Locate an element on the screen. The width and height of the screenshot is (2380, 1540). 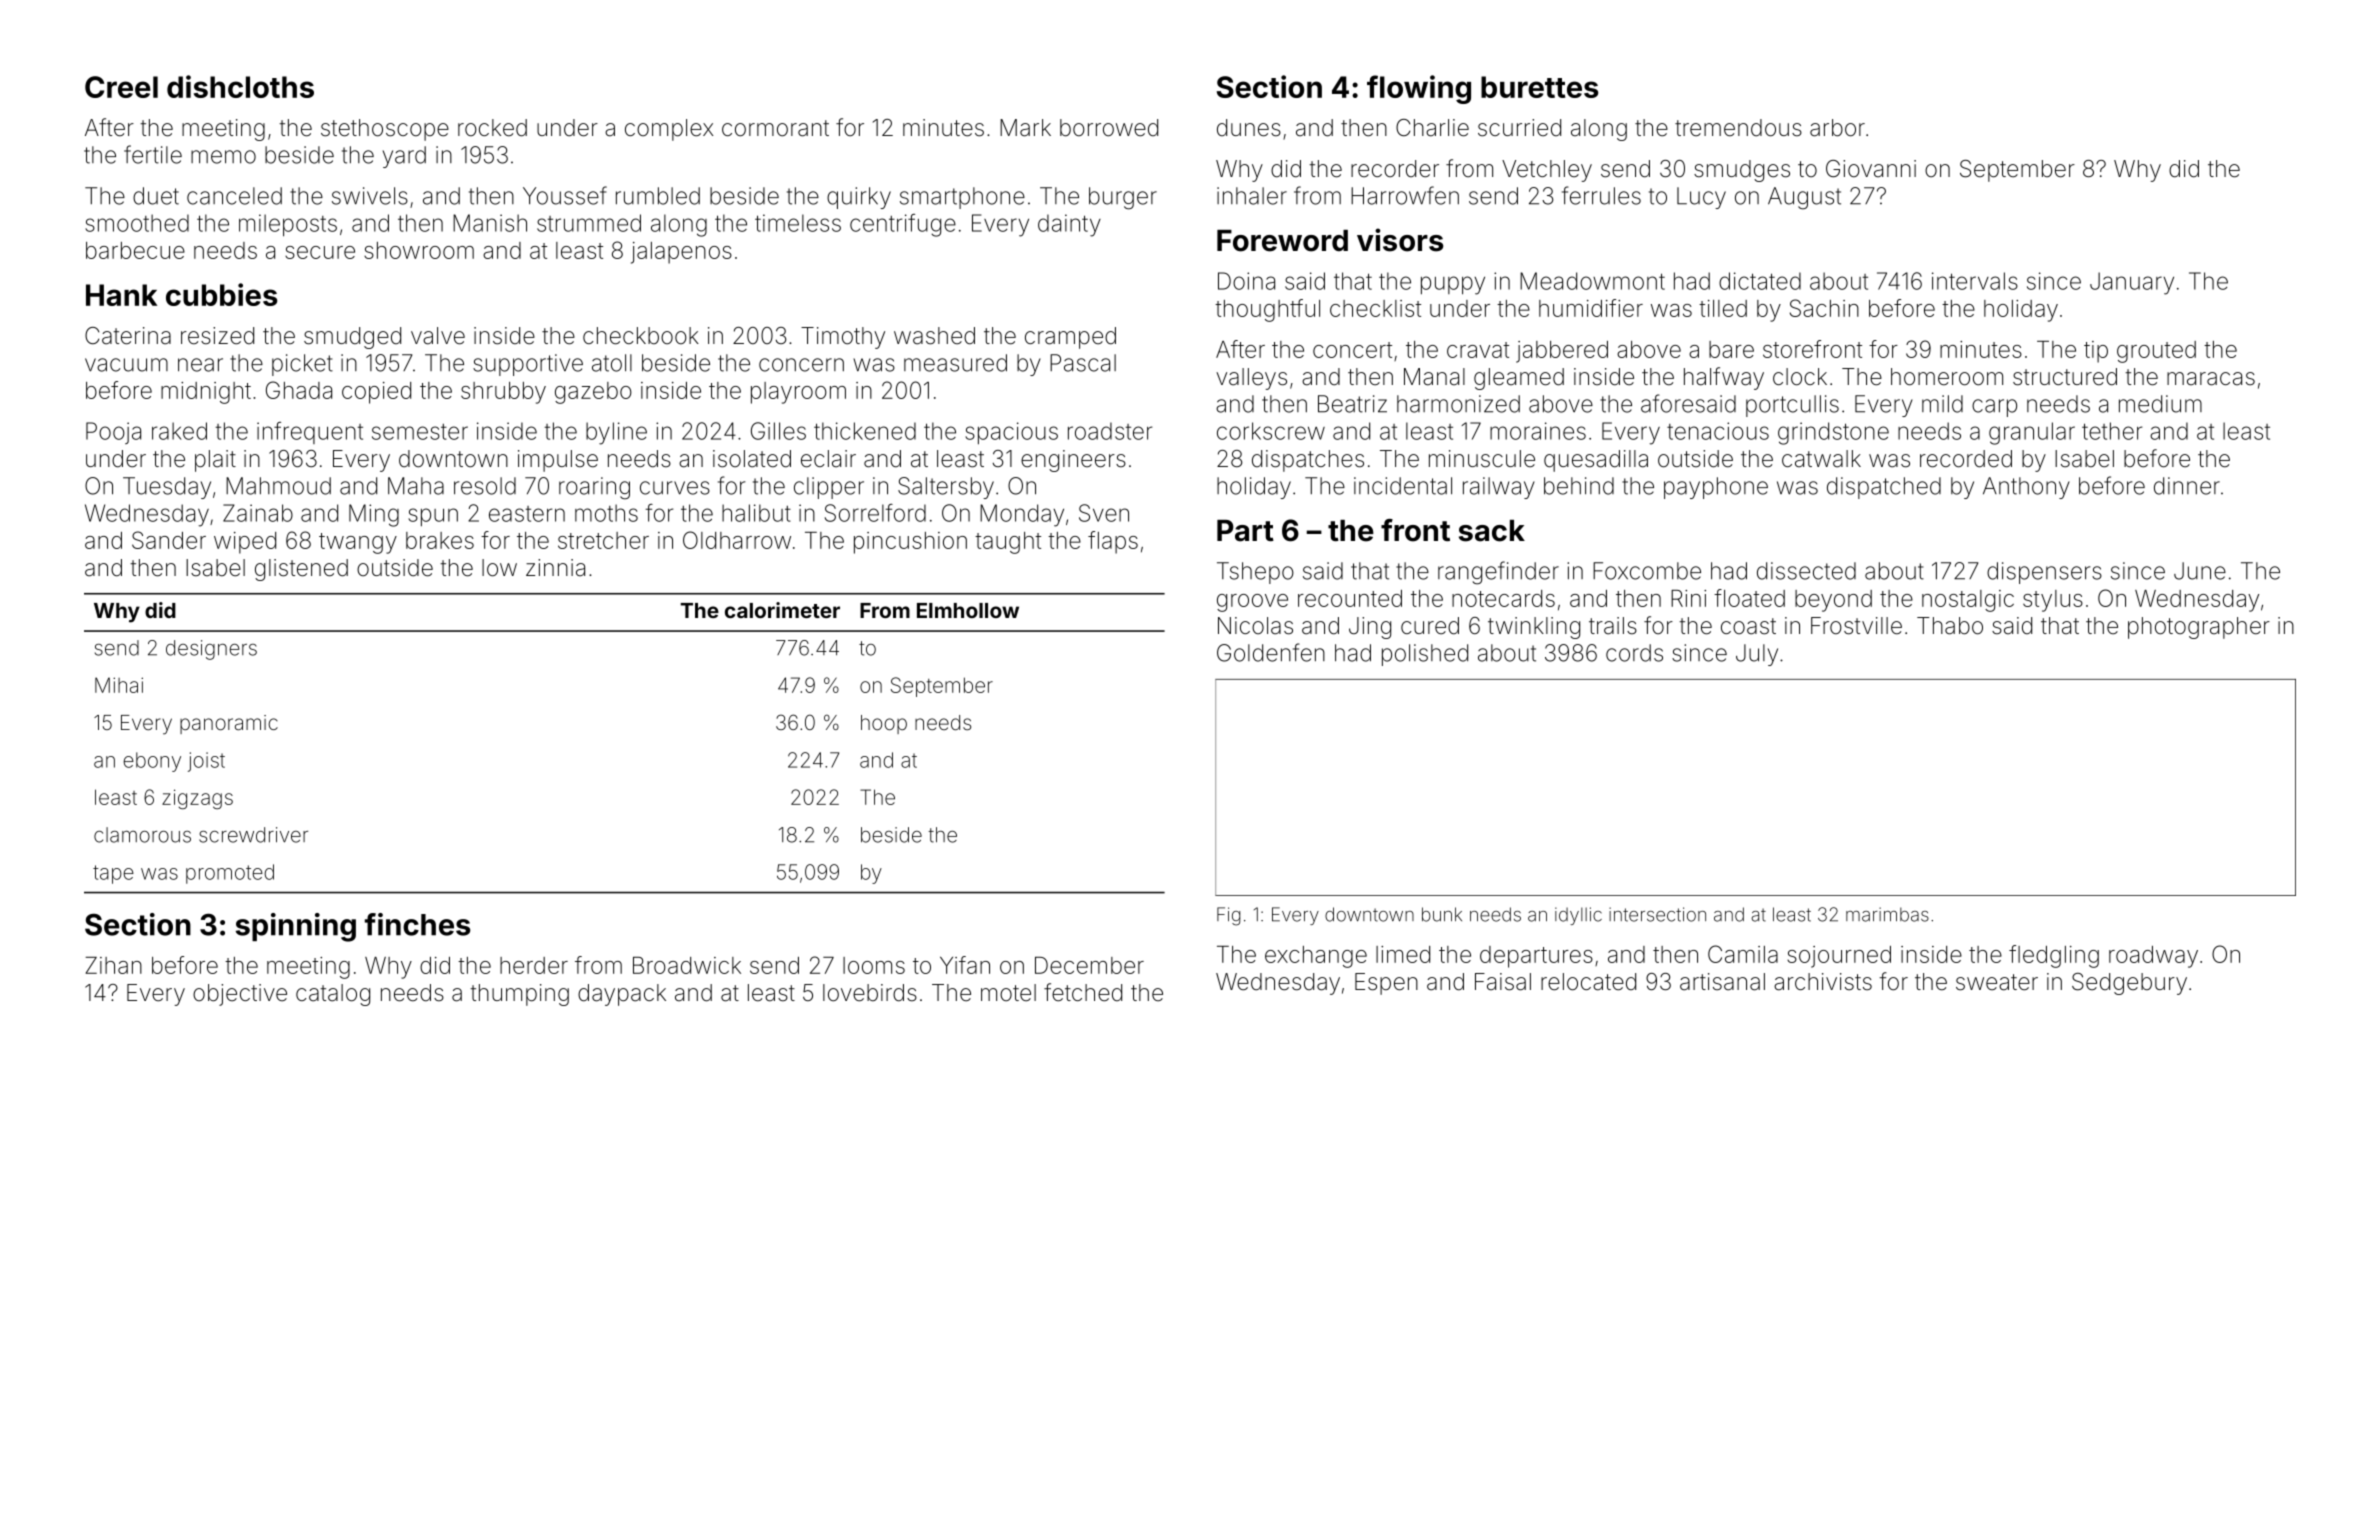
catalog is located at coordinates (333, 995).
